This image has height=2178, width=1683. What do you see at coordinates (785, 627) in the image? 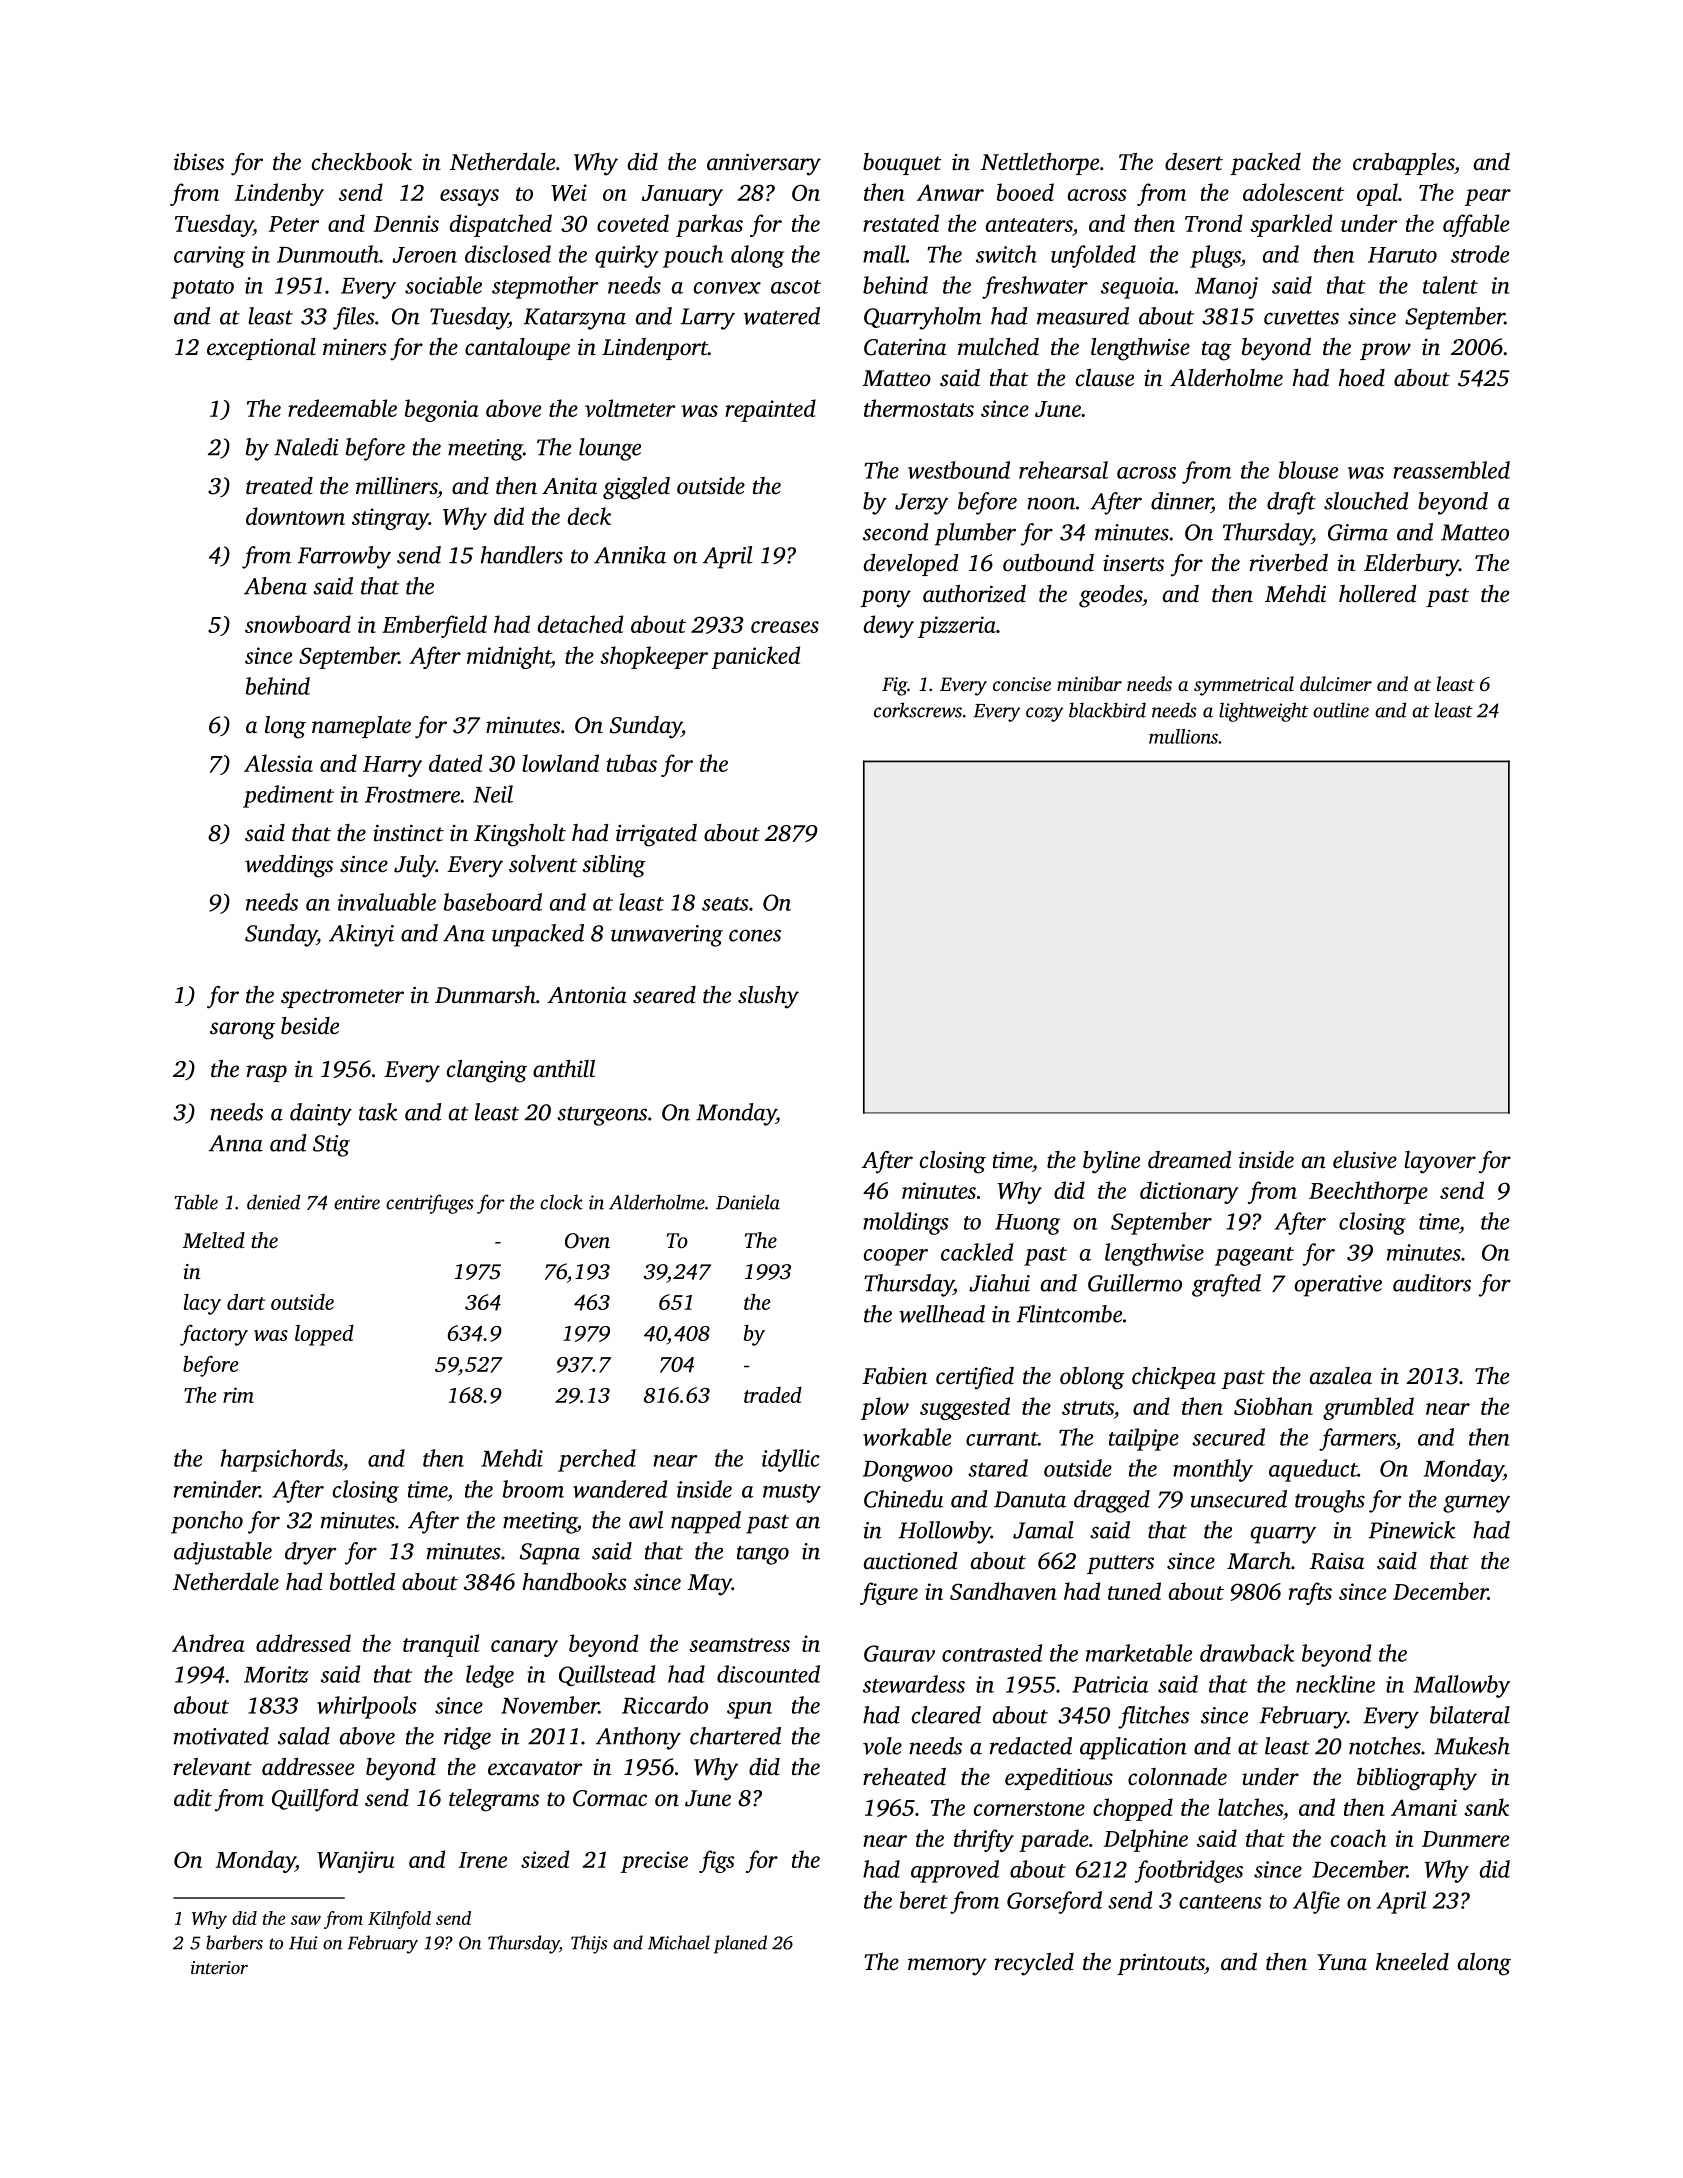
I see `creases` at bounding box center [785, 627].
